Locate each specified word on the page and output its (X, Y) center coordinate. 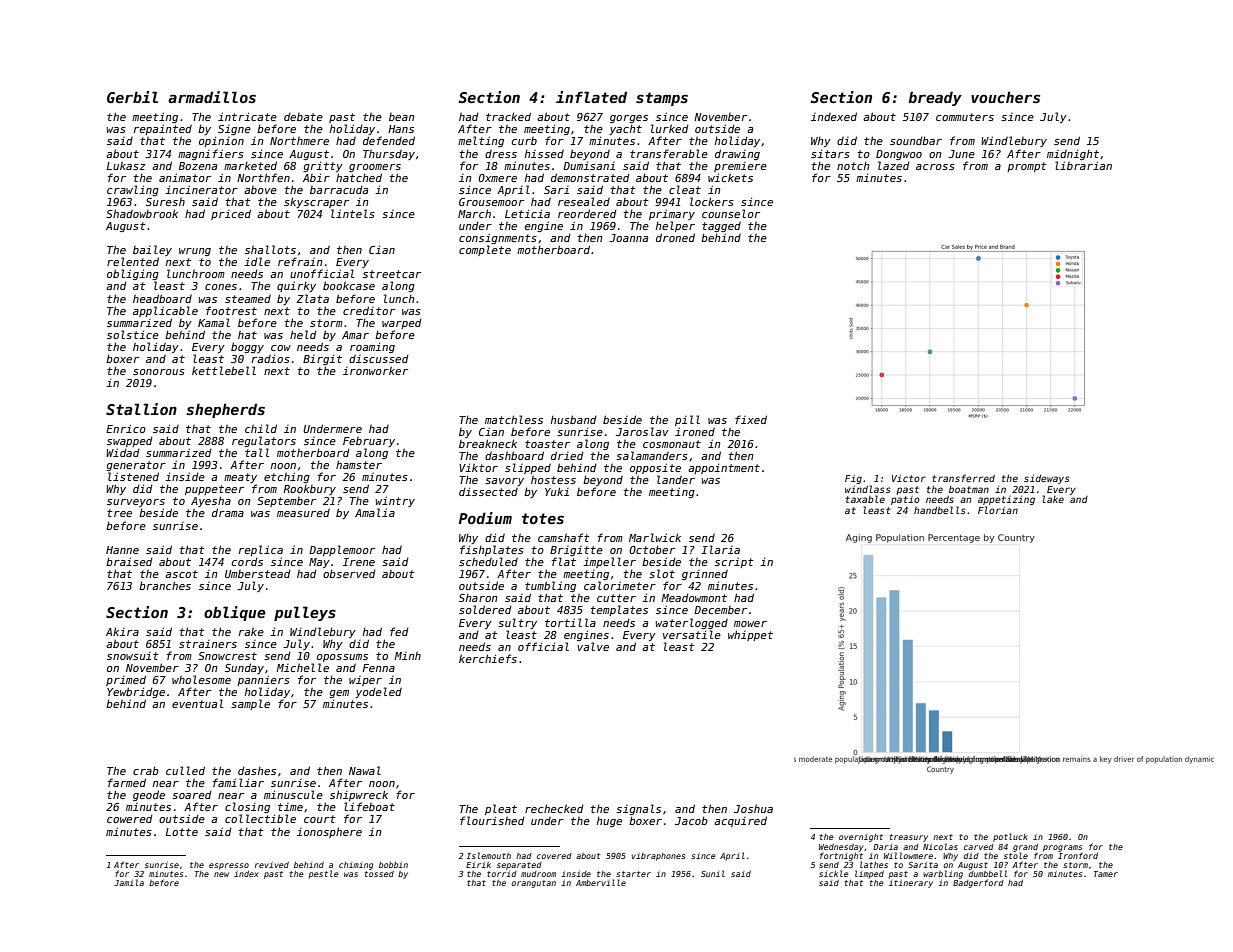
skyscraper (316, 202)
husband (574, 419)
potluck (1010, 837)
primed (126, 680)
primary (672, 214)
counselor (731, 213)
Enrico (126, 428)
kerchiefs (488, 658)
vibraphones (658, 857)
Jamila (129, 882)
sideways (1047, 479)
